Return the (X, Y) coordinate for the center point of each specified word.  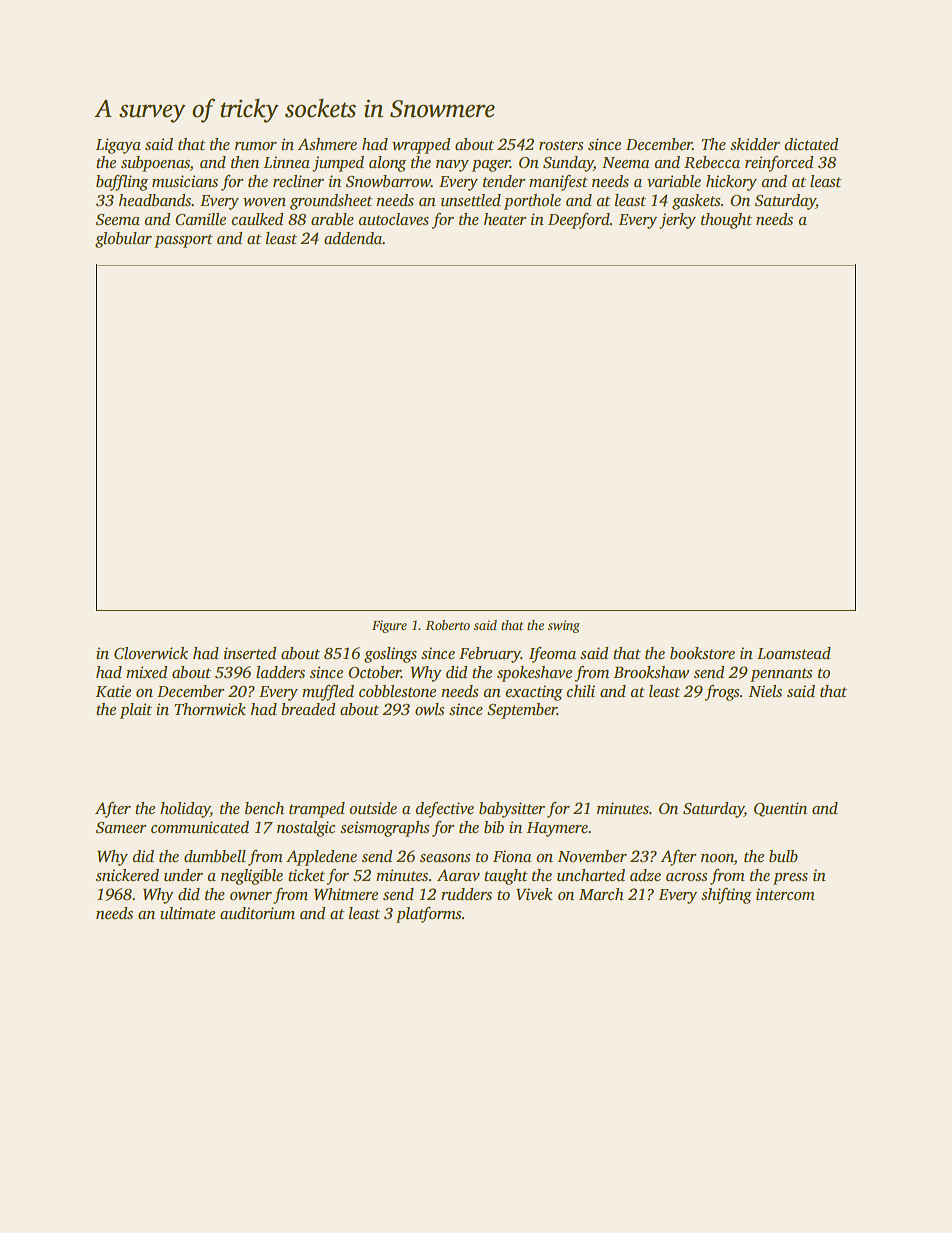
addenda (353, 238)
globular (123, 240)
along (387, 164)
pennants (781, 675)
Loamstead (794, 653)
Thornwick (210, 709)
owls (429, 709)
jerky (677, 221)
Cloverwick (151, 653)
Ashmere (327, 144)
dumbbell (215, 856)
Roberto (448, 625)
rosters (561, 145)
